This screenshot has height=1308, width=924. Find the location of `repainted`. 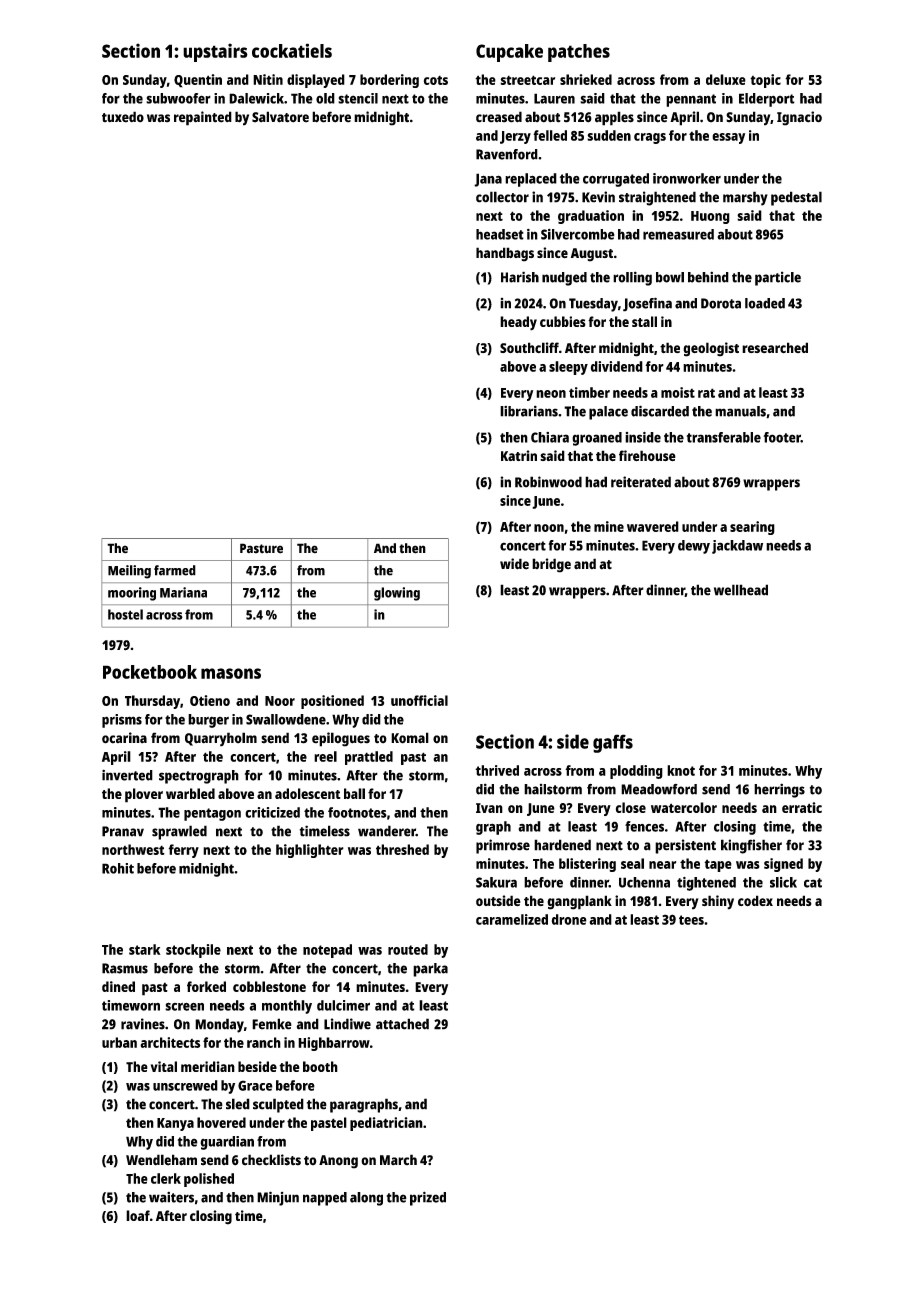

repainted is located at coordinates (203, 118).
